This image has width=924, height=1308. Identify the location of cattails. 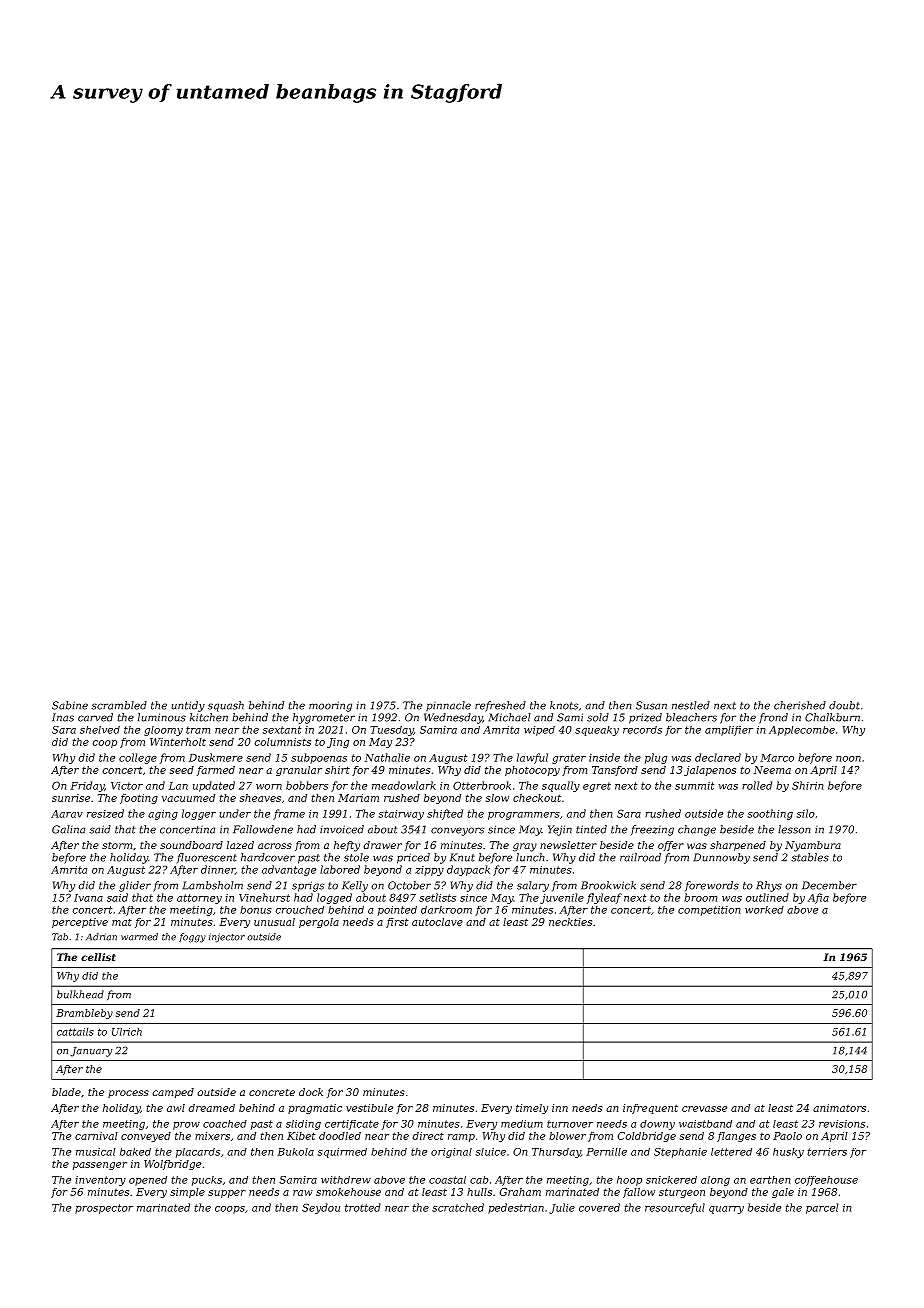
(75, 1032).
